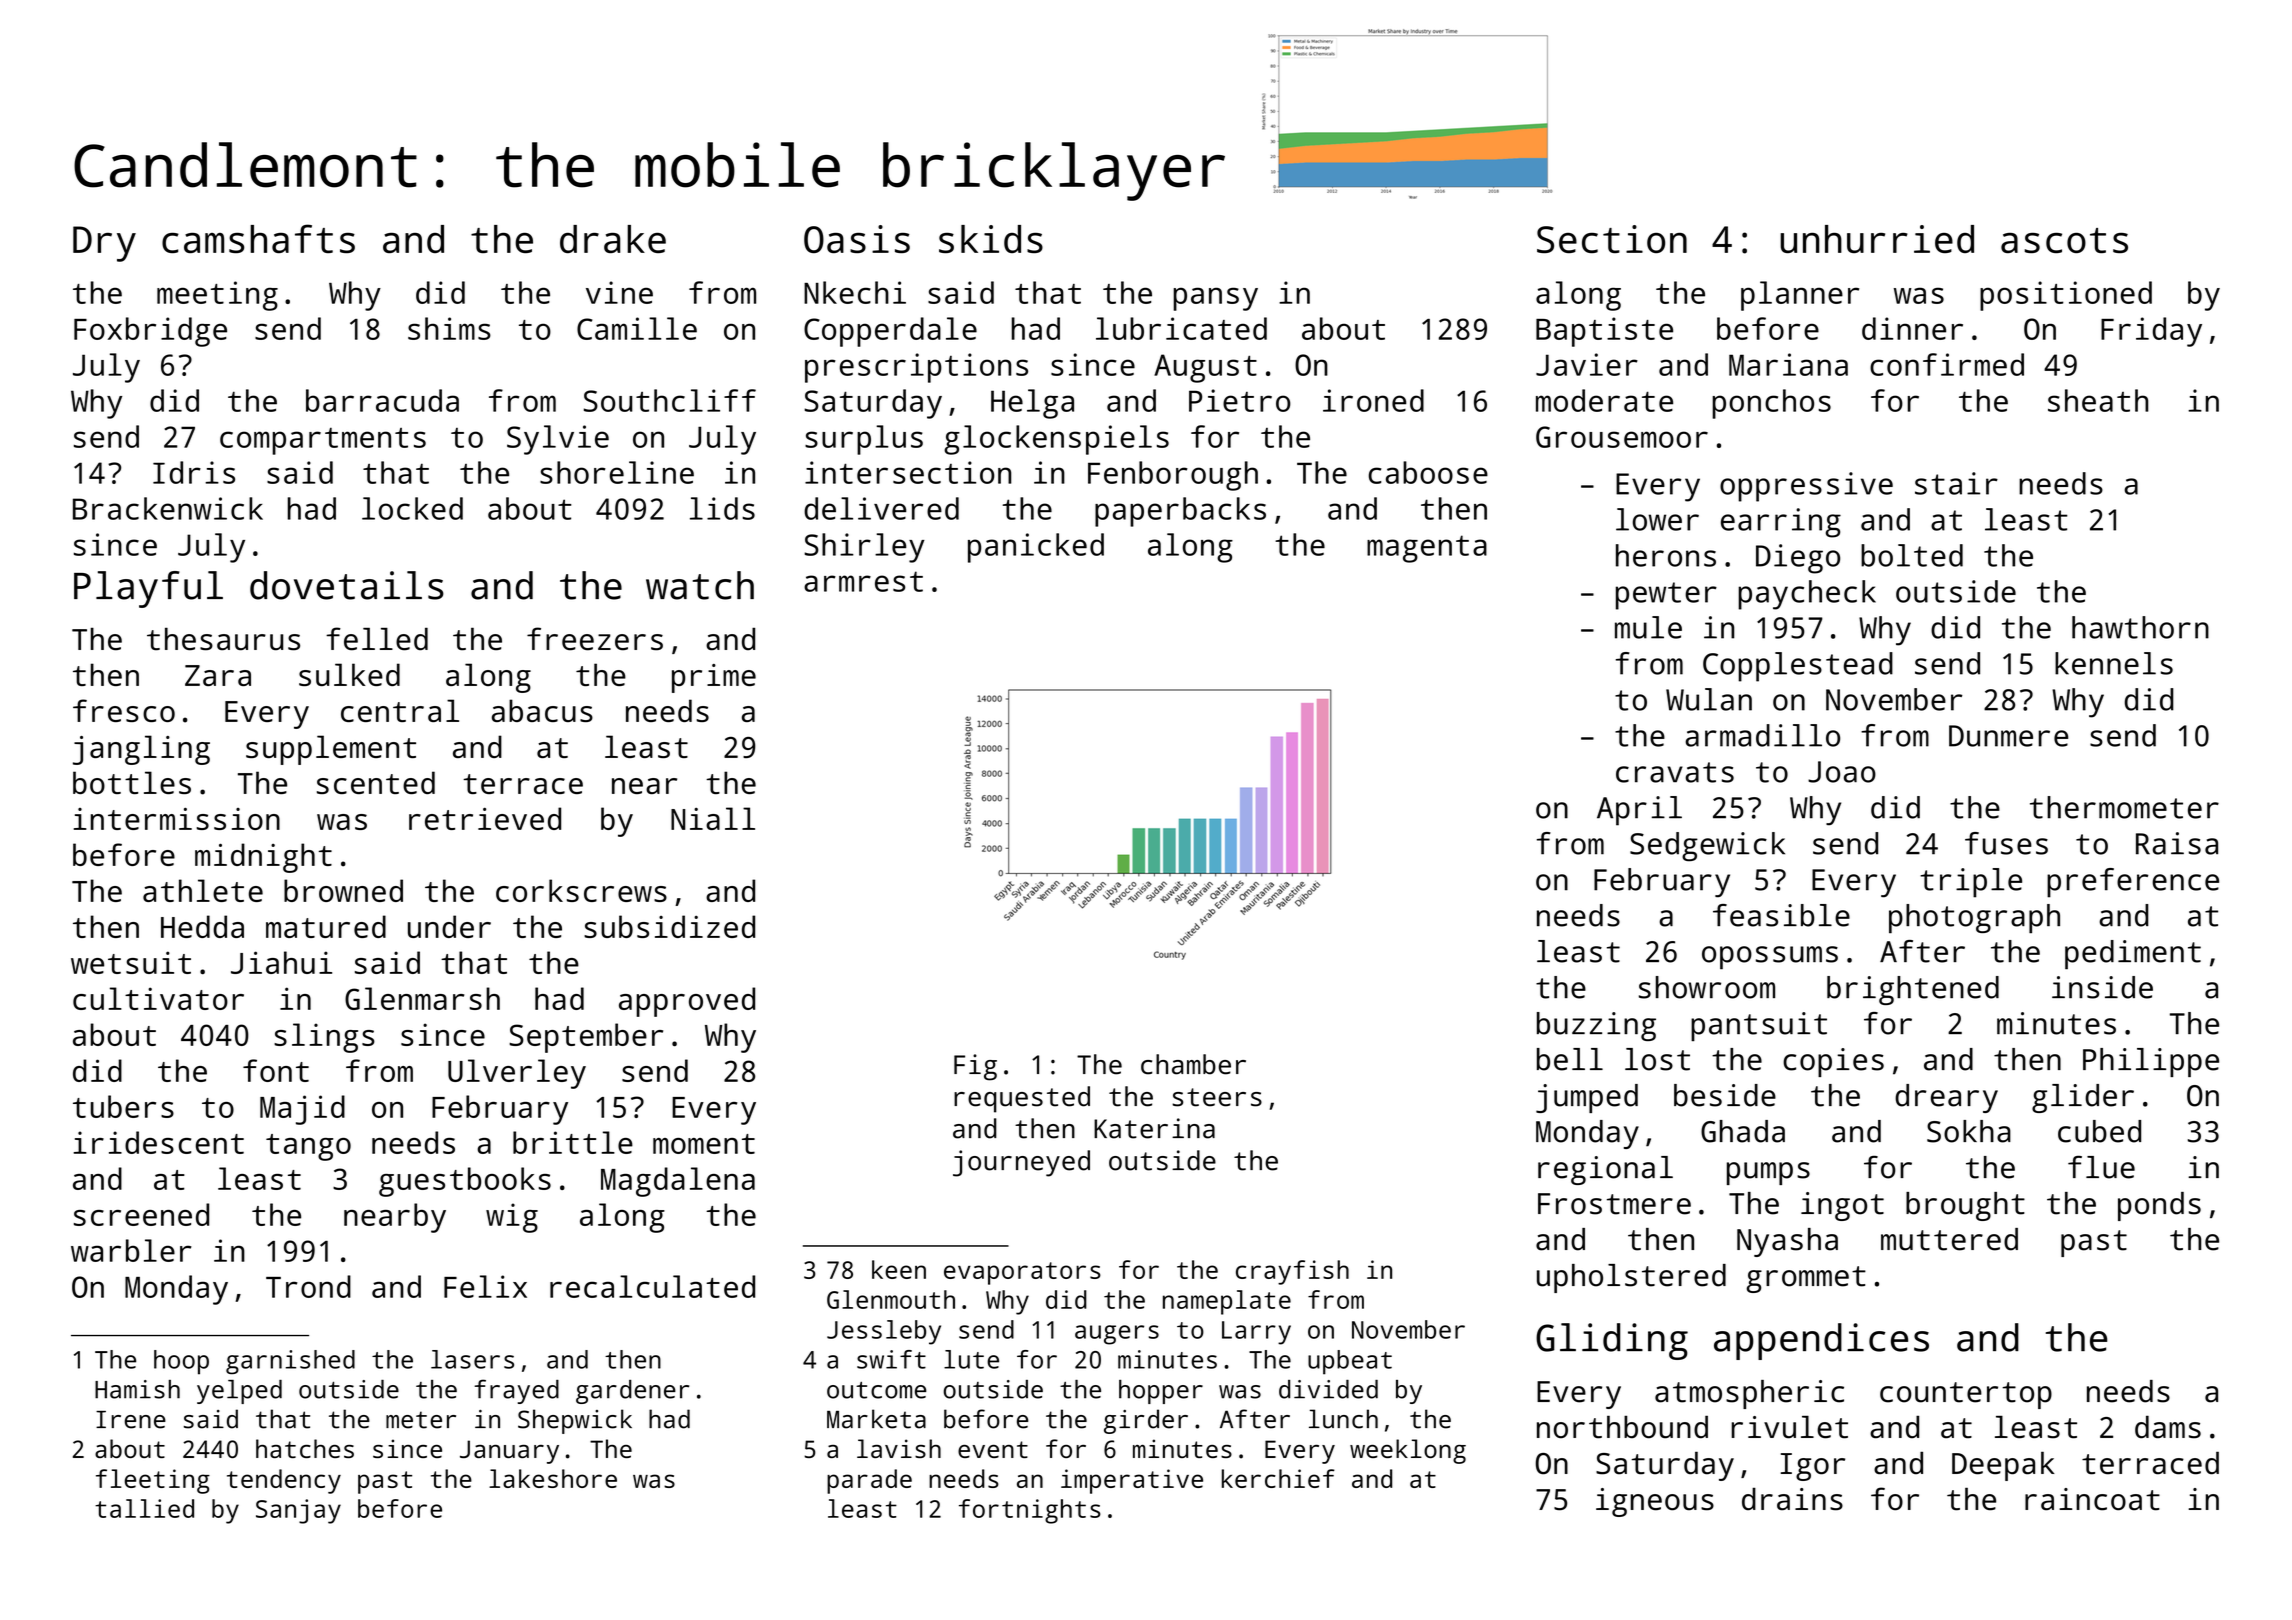 The width and height of the screenshot is (2292, 1620). Describe the element at coordinates (2159, 1206) in the screenshot. I see `ponds` at that location.
